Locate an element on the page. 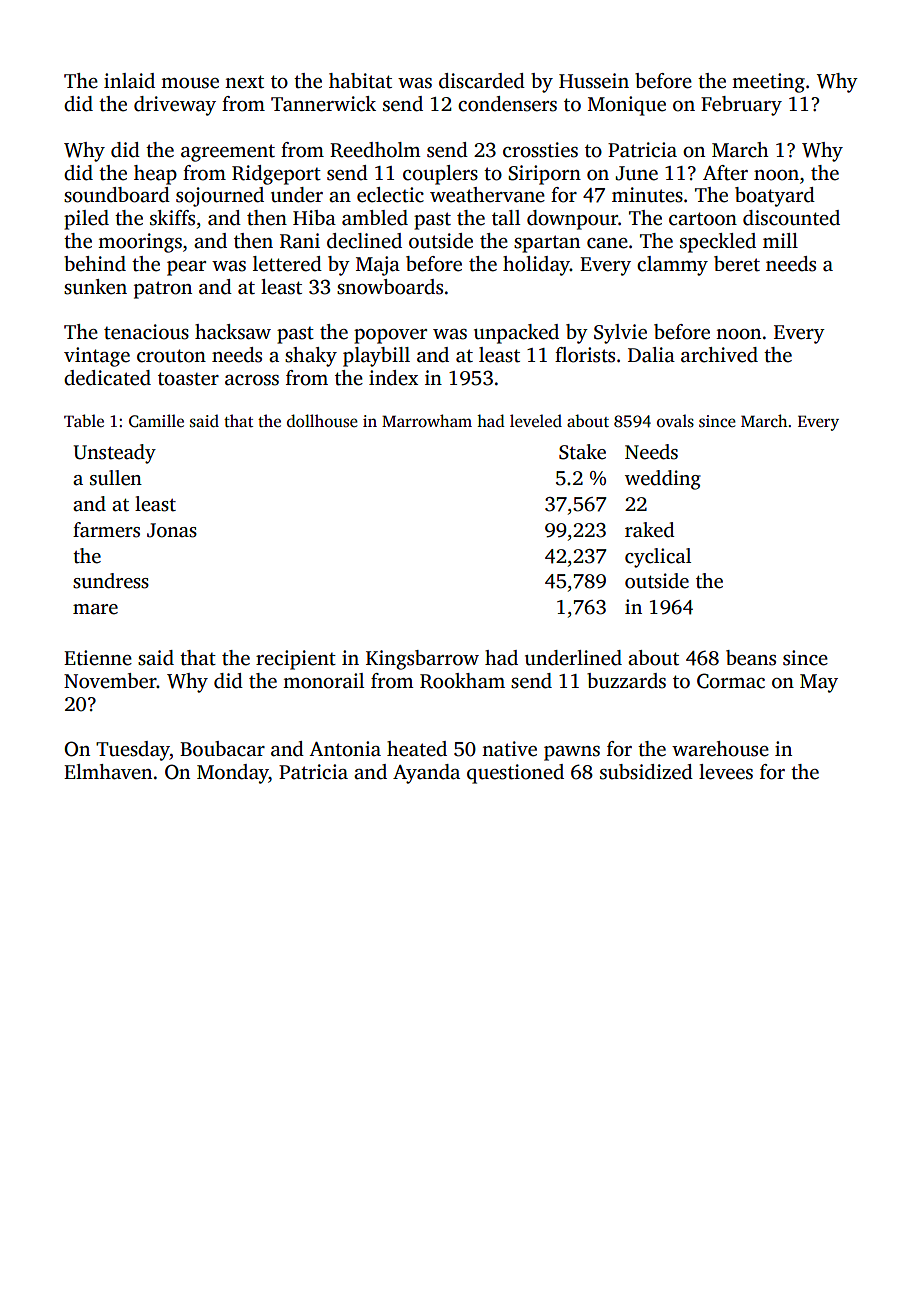 The width and height of the document is (924, 1314). declined is located at coordinates (364, 241).
